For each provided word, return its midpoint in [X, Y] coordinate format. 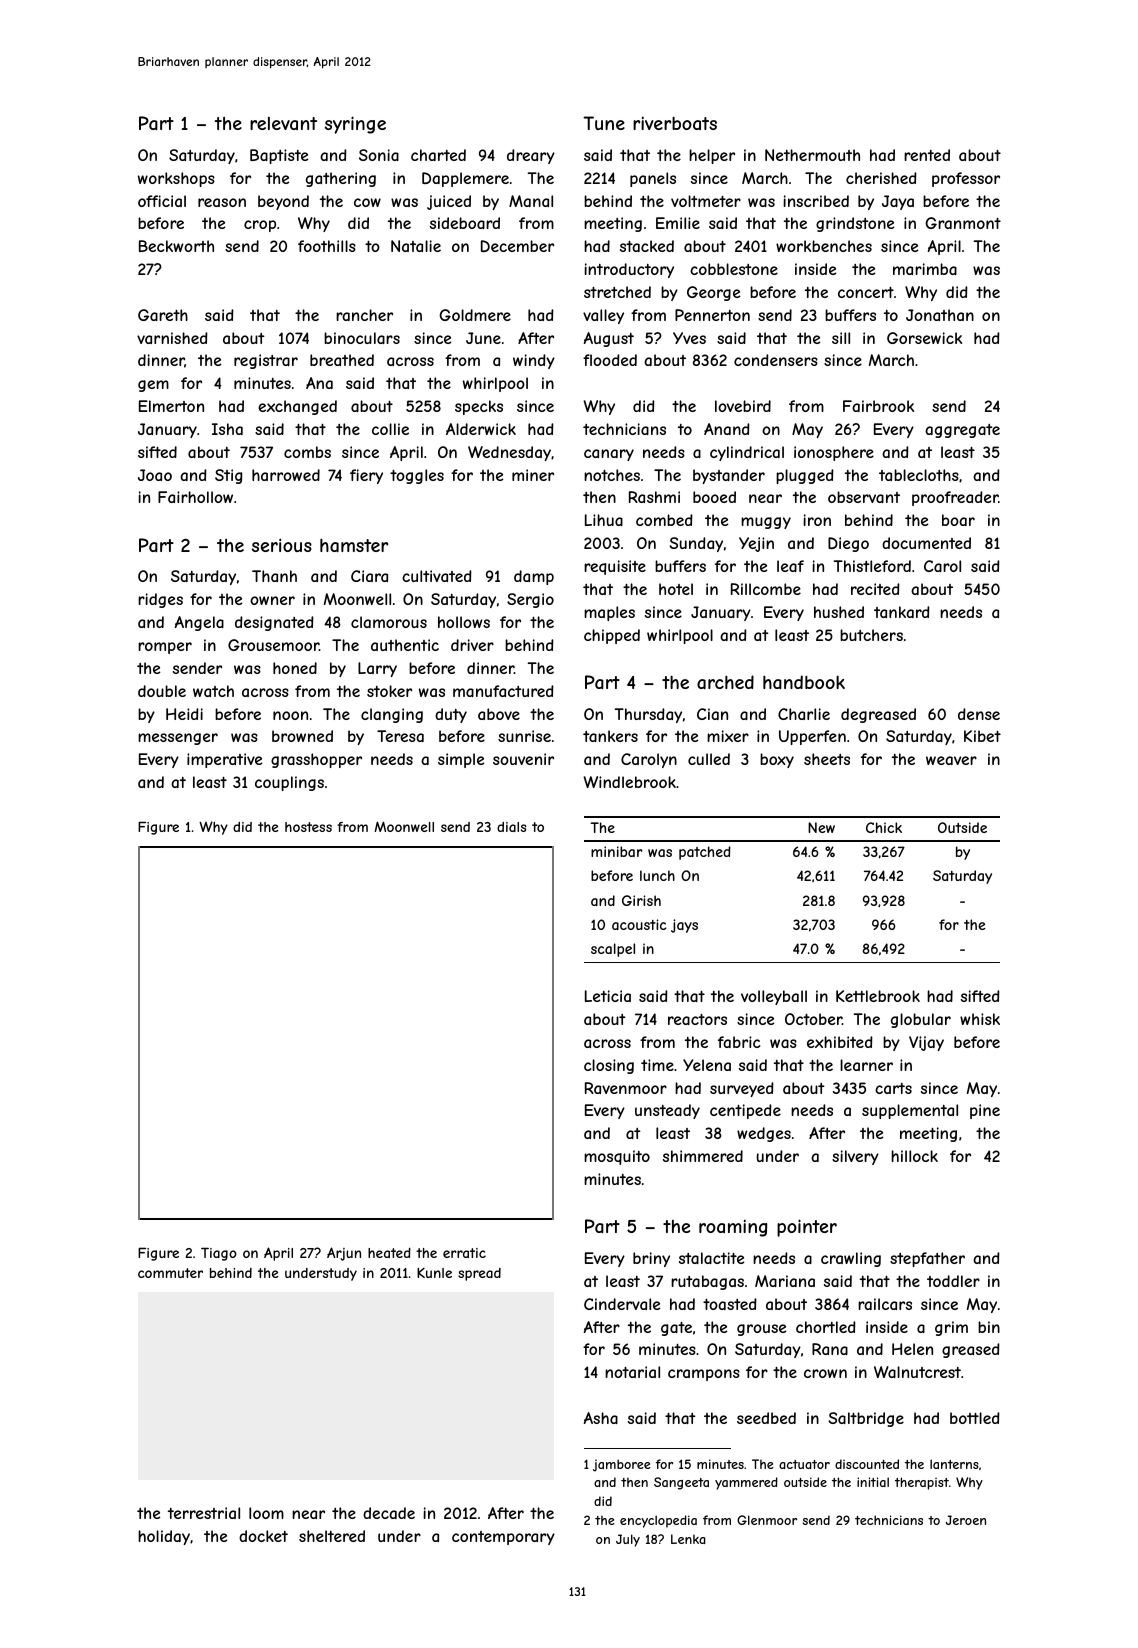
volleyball [774, 997]
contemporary [503, 1538]
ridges [160, 600]
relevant [283, 123]
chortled [826, 1327]
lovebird [743, 406]
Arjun [344, 1254]
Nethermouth [812, 155]
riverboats [675, 123]
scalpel [613, 950]
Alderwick [481, 429]
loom [266, 1513]
